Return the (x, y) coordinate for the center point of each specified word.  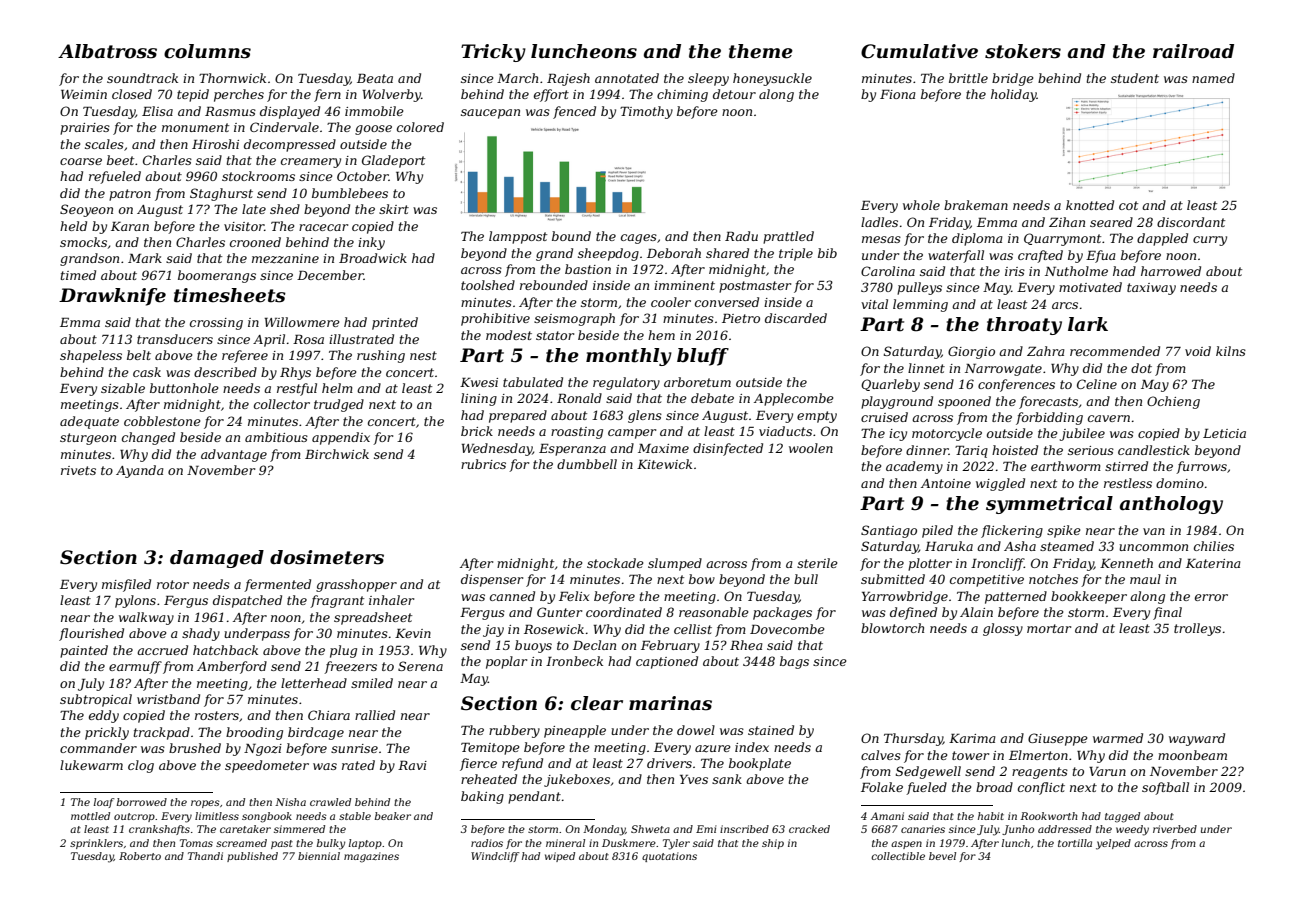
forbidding (1049, 418)
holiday (1014, 95)
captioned (667, 662)
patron (130, 195)
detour (734, 94)
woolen (811, 448)
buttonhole (184, 388)
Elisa (157, 111)
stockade (615, 563)
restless (1128, 483)
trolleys (1197, 629)
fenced (574, 112)
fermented (277, 585)
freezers (350, 667)
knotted (1090, 205)
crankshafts (159, 830)
